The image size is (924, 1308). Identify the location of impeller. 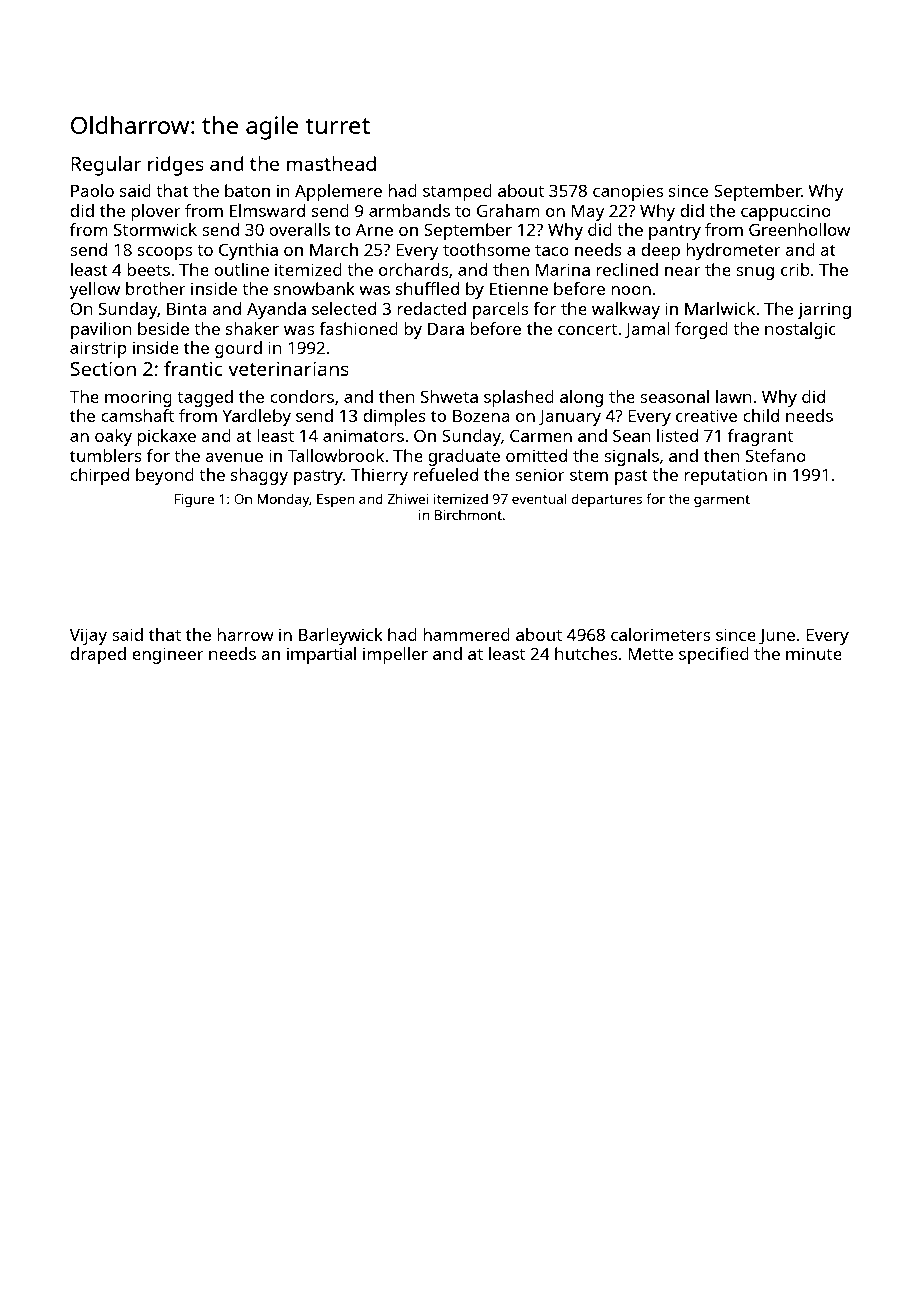
(395, 655).
